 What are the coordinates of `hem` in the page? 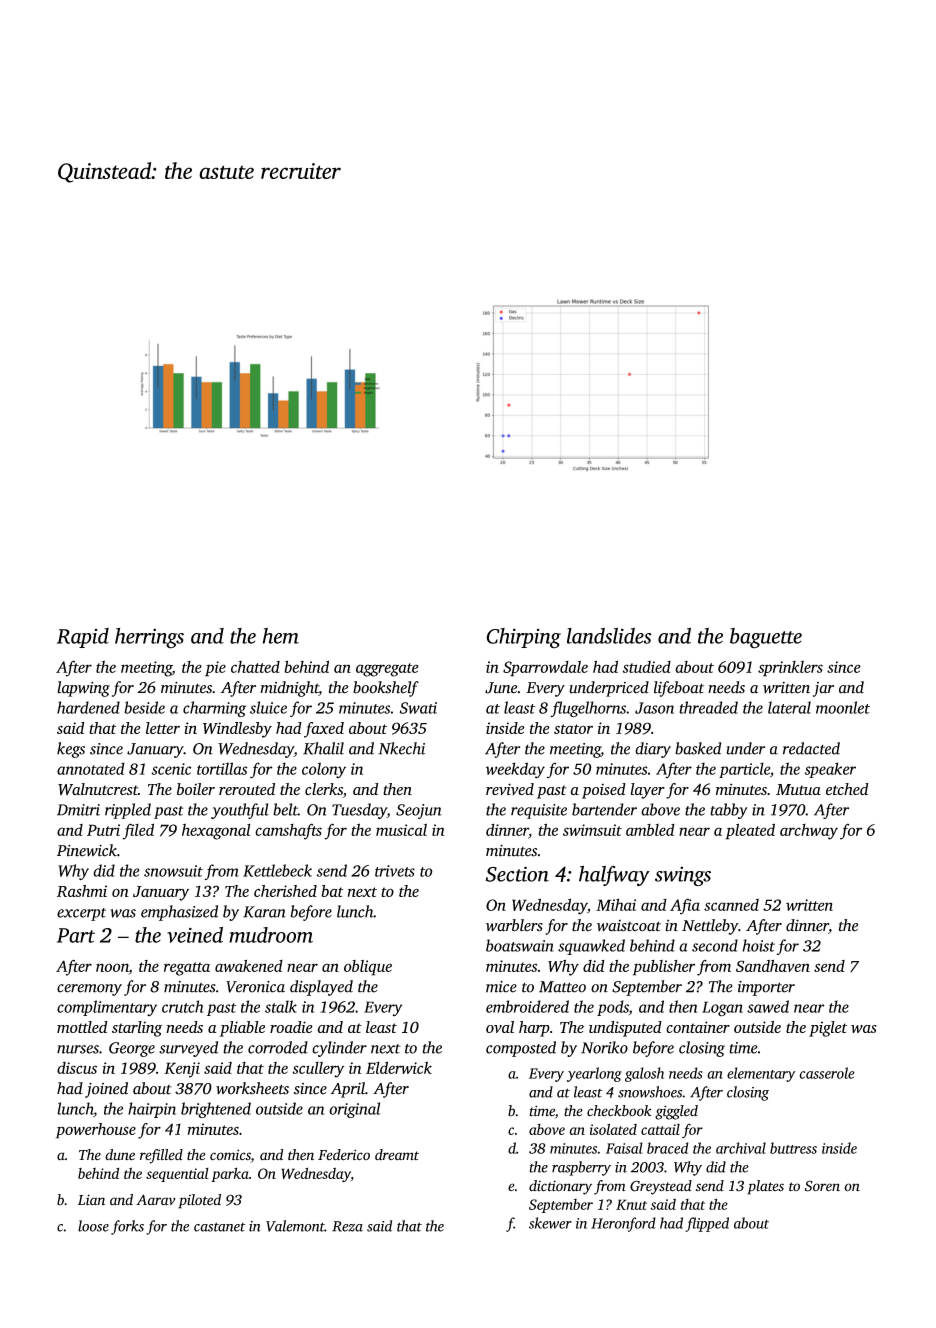 It's located at (281, 636).
